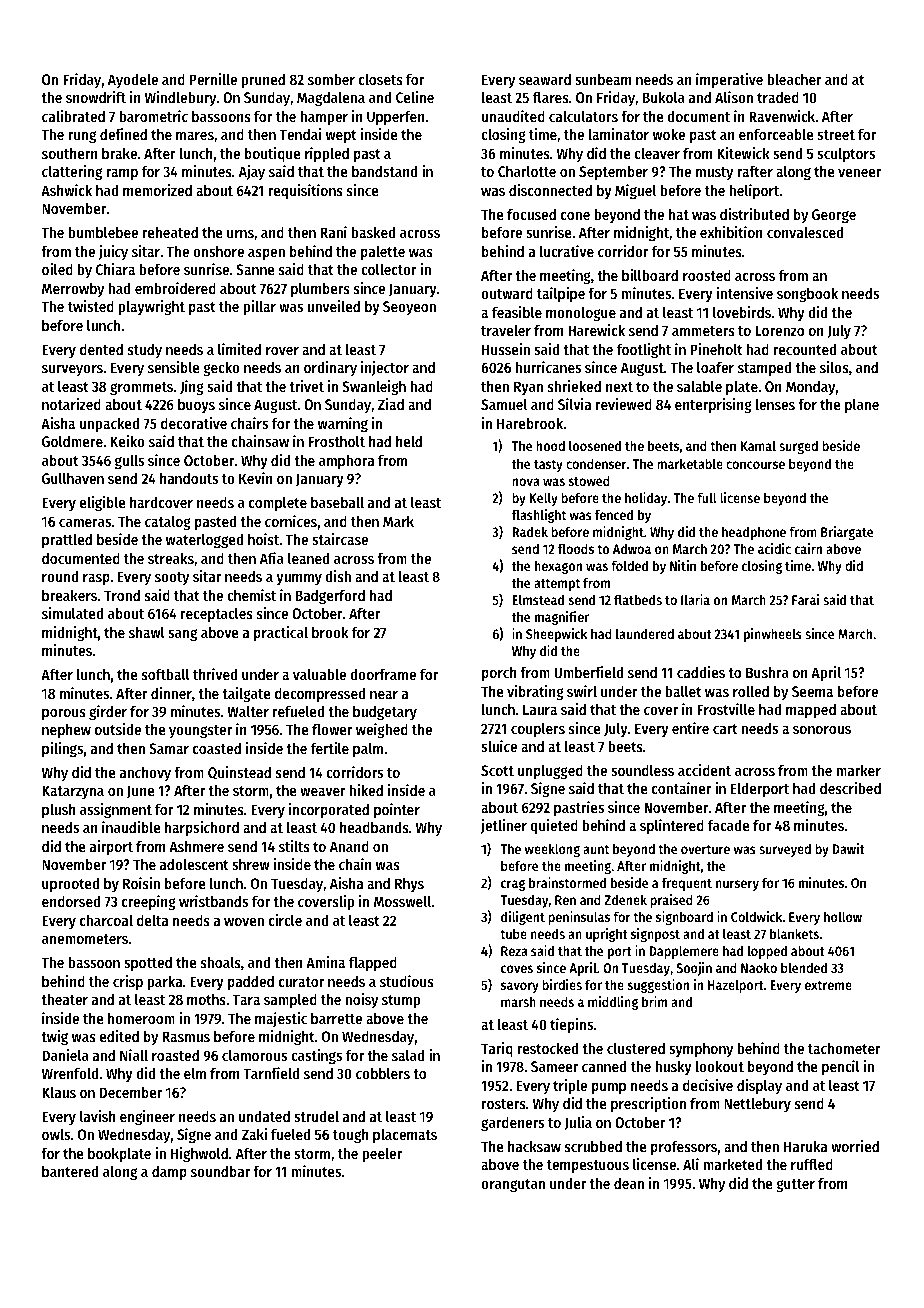 The height and width of the document is (1308, 924). I want to click on prattled, so click(67, 540).
